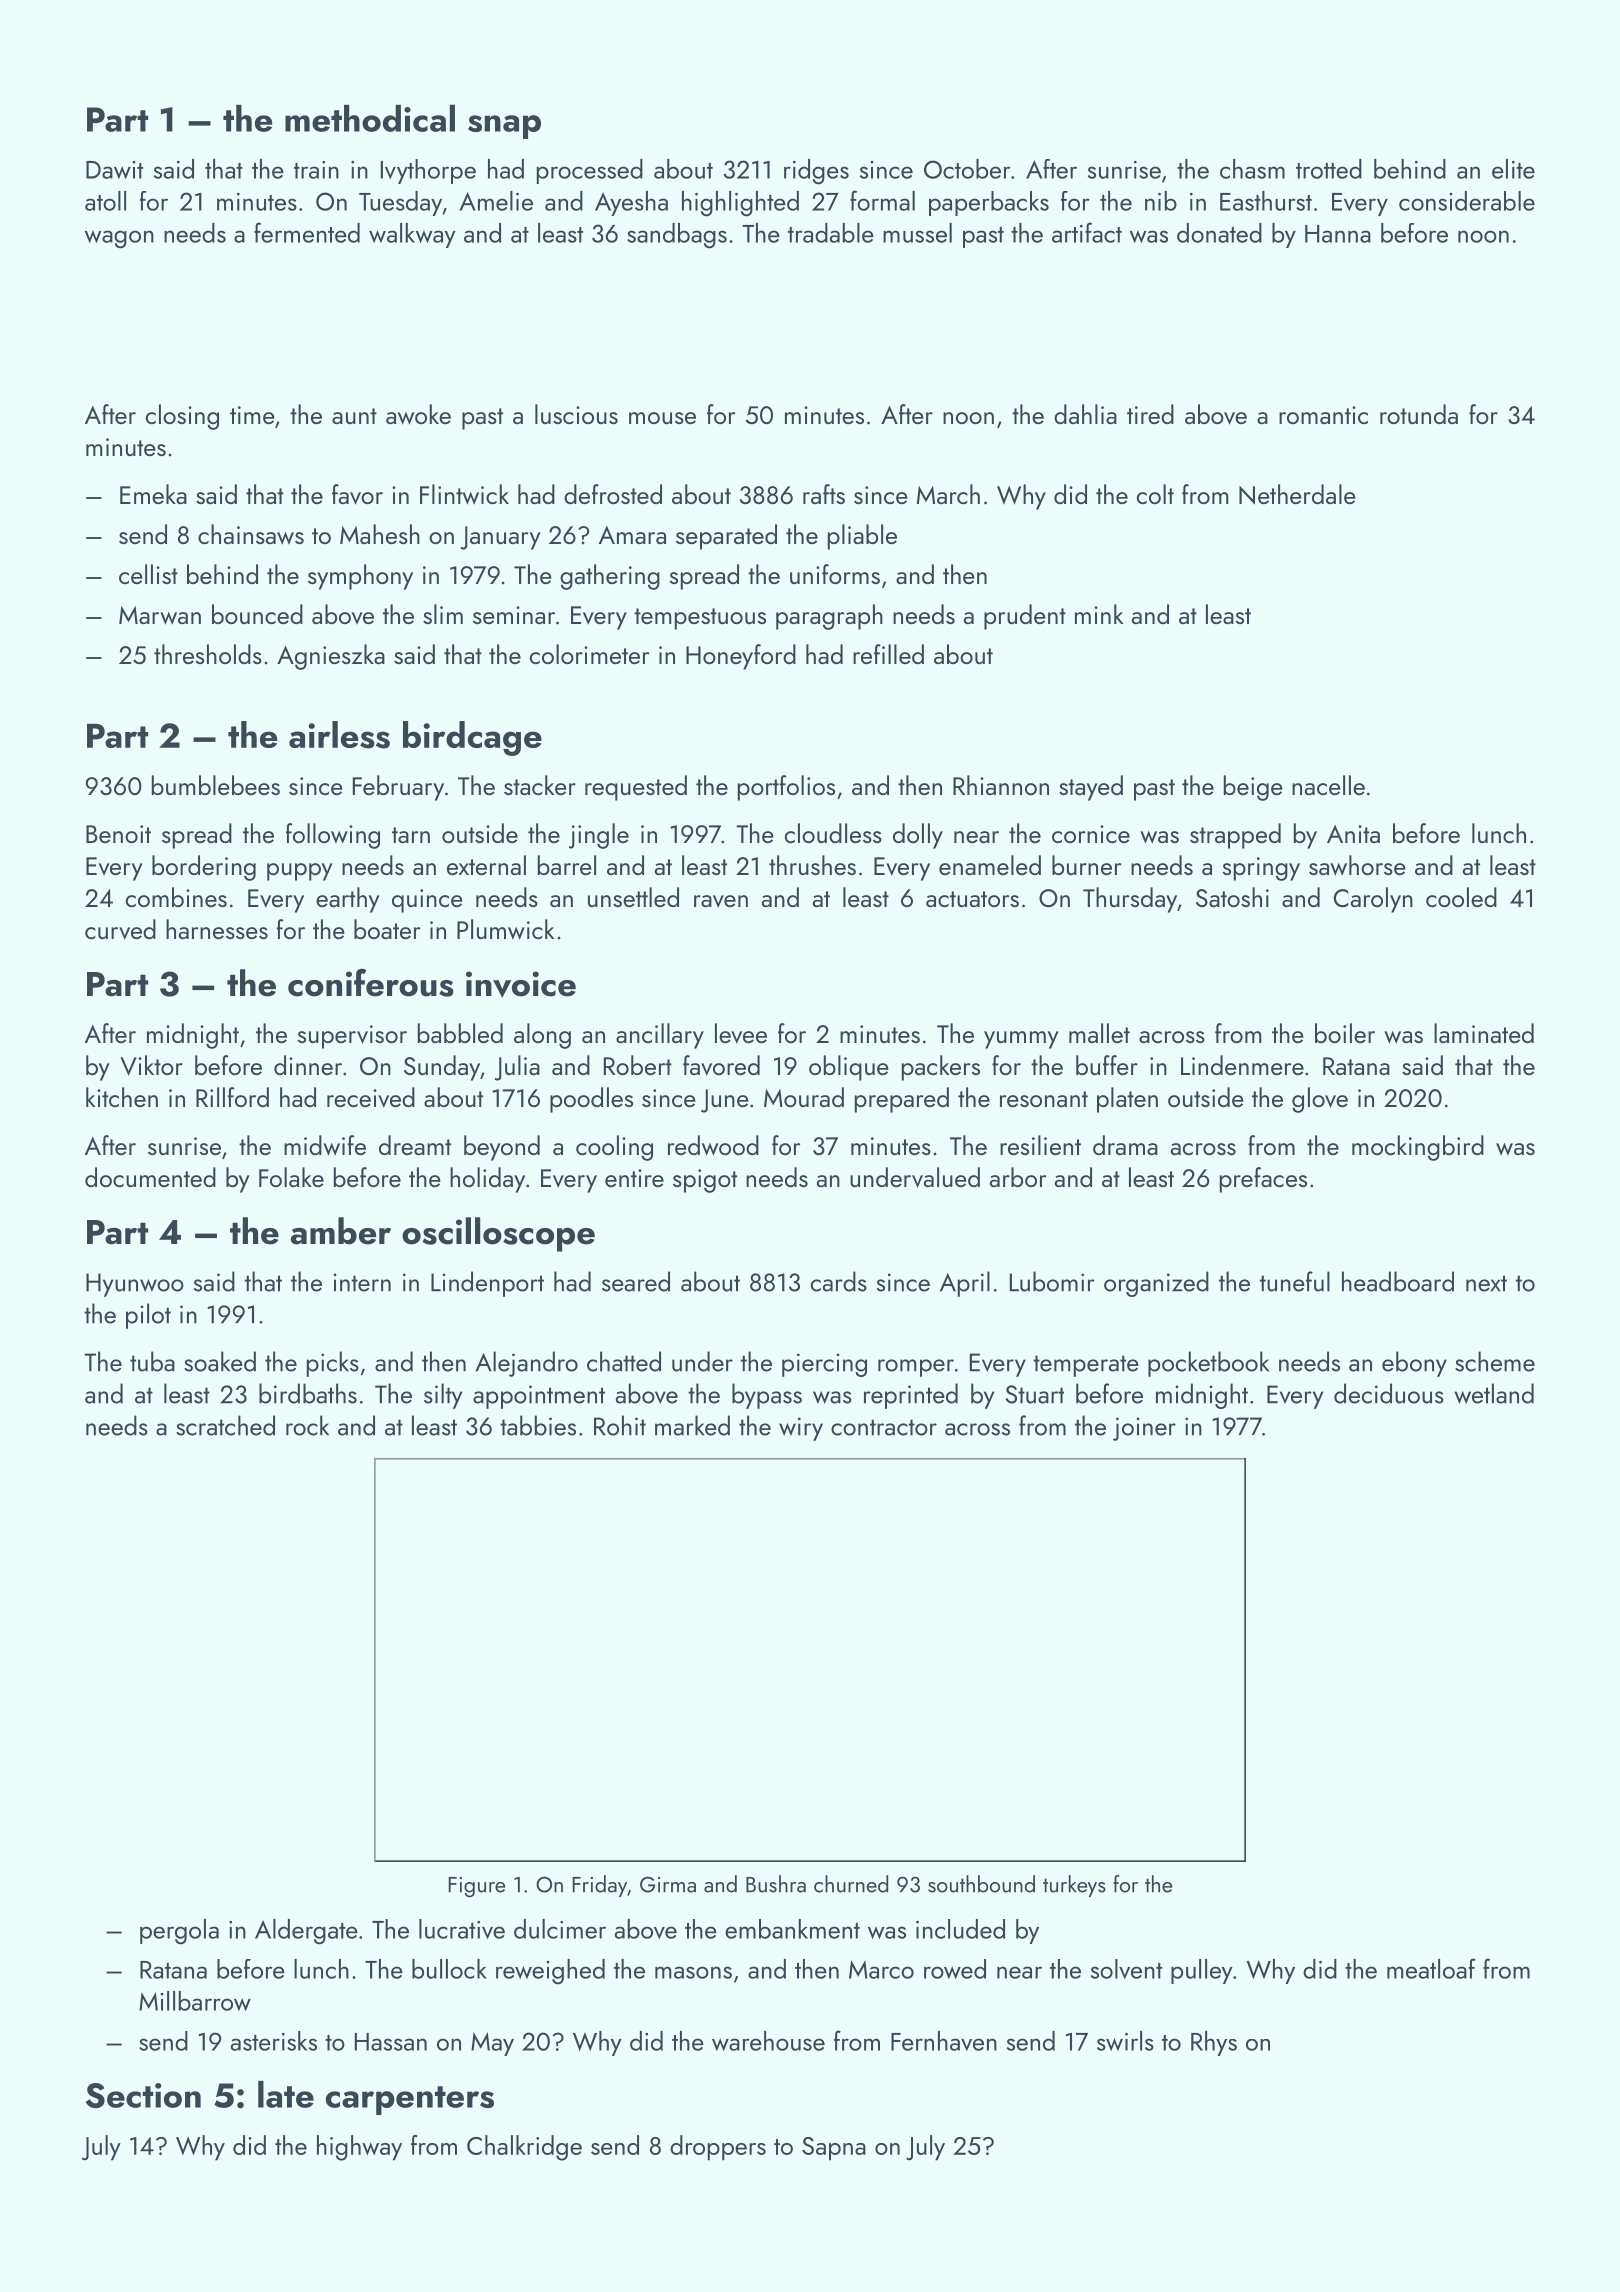 This screenshot has height=2292, width=1620. What do you see at coordinates (1418, 1148) in the screenshot?
I see `mockingbird` at bounding box center [1418, 1148].
